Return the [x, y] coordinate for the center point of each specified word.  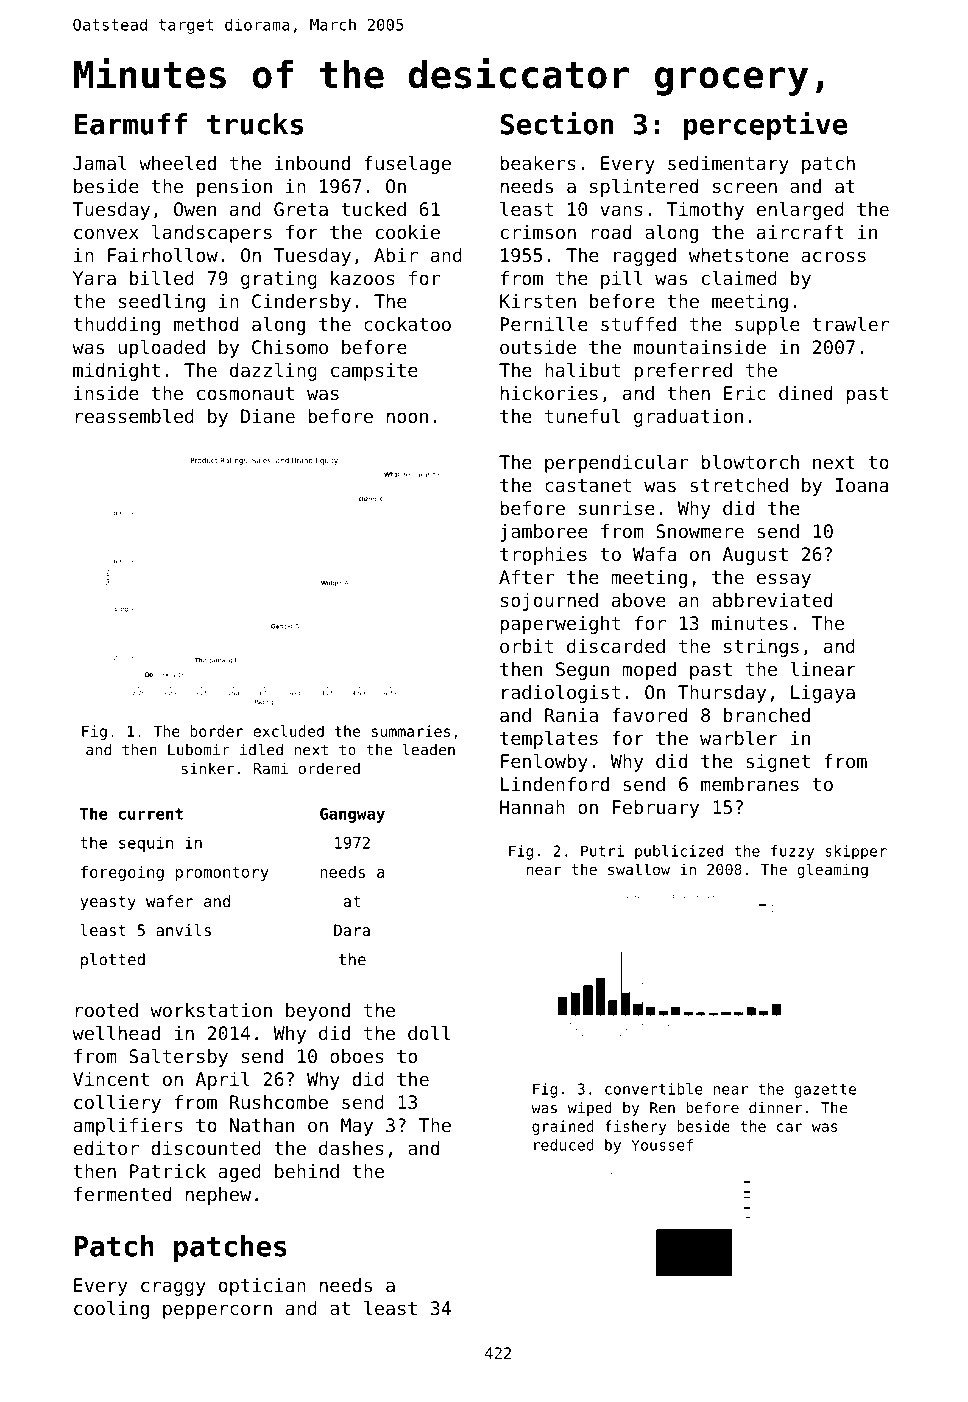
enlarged [800, 211]
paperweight [560, 625]
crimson [538, 232]
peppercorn [217, 1311]
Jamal [100, 163]
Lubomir [199, 750]
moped [649, 671]
